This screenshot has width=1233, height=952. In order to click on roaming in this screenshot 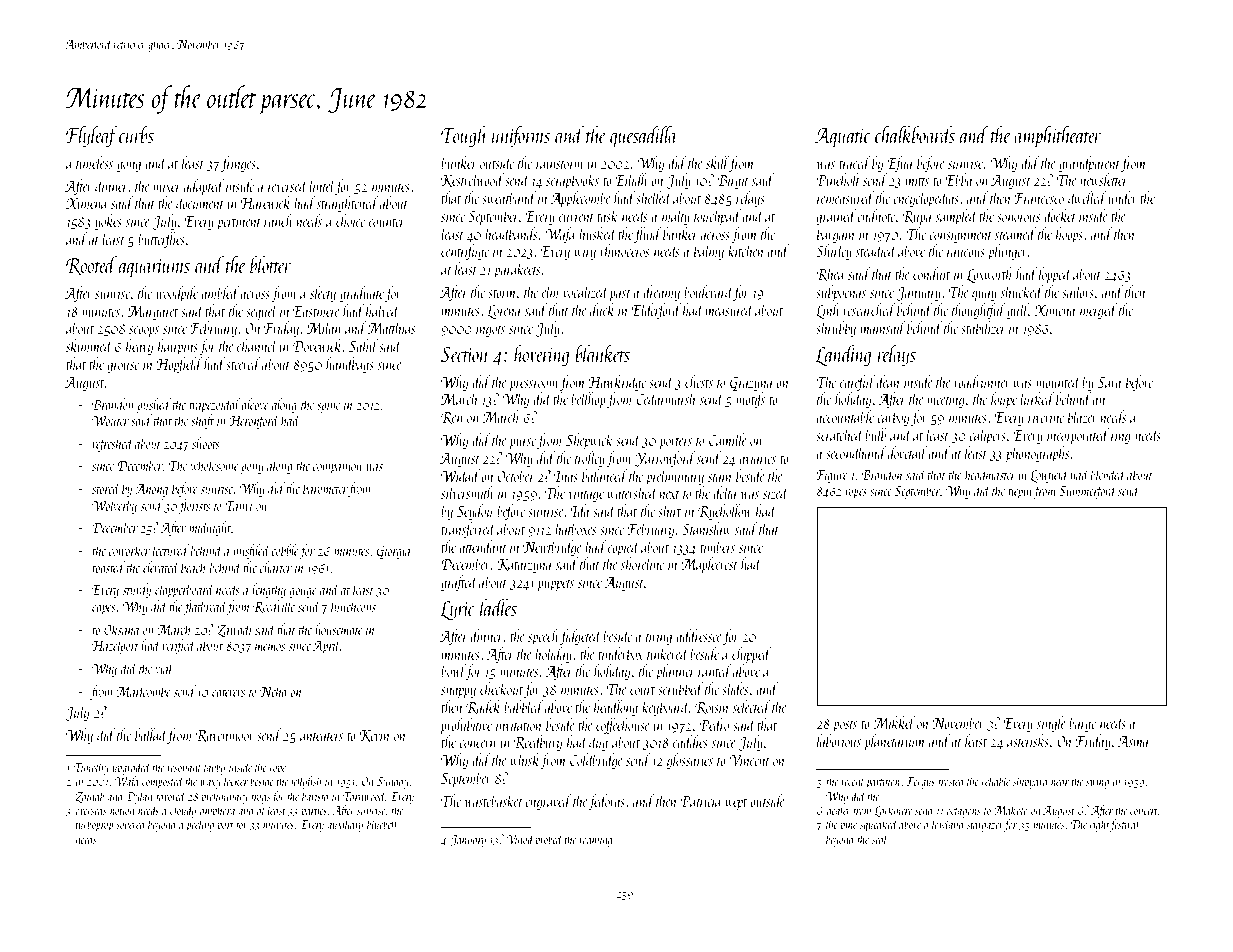, I will do `click(596, 841)`.
